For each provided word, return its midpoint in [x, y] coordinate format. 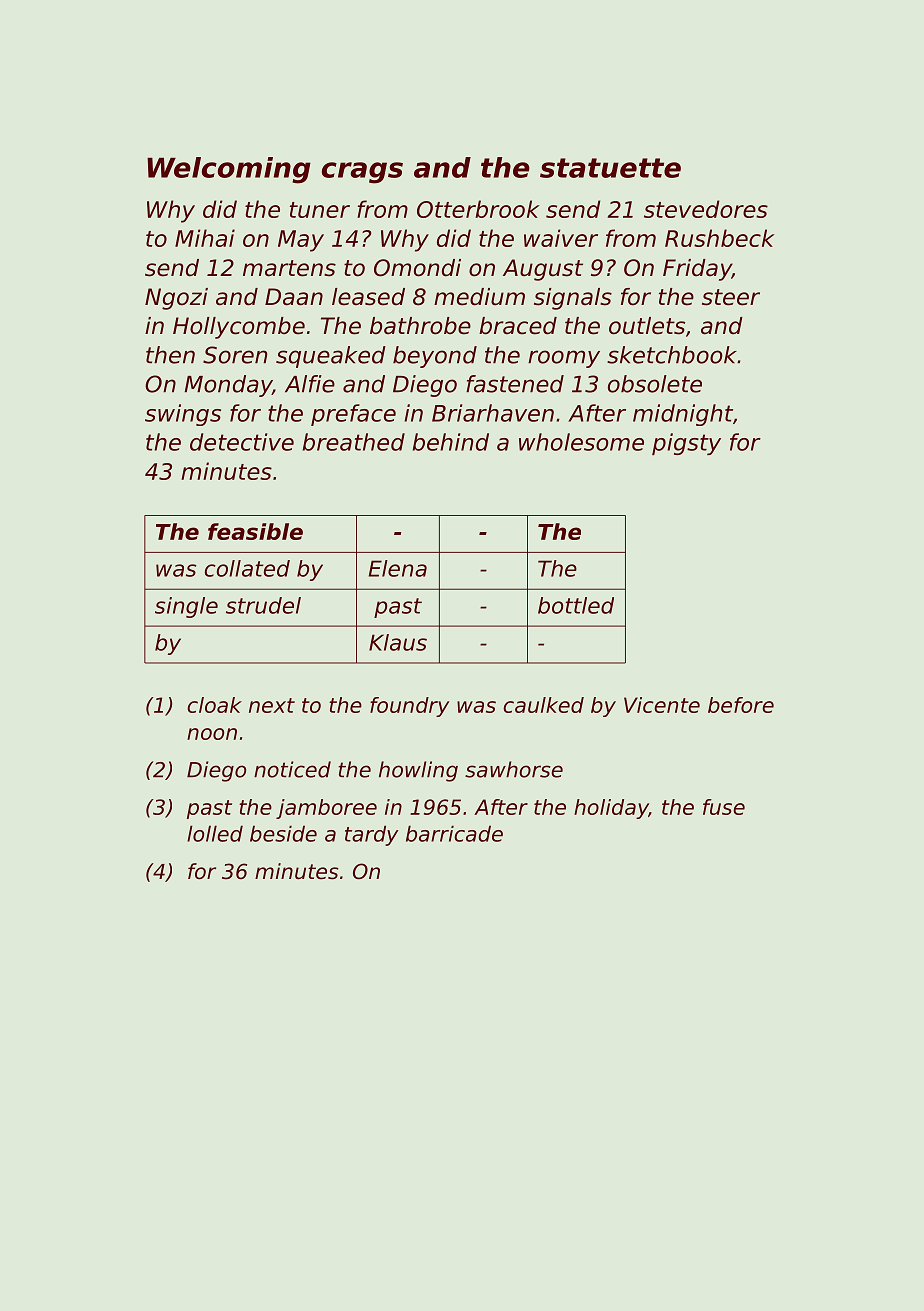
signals [573, 299]
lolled [215, 833]
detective [242, 442]
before [741, 705]
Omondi [417, 268]
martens [289, 268]
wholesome [581, 442]
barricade [454, 833]
